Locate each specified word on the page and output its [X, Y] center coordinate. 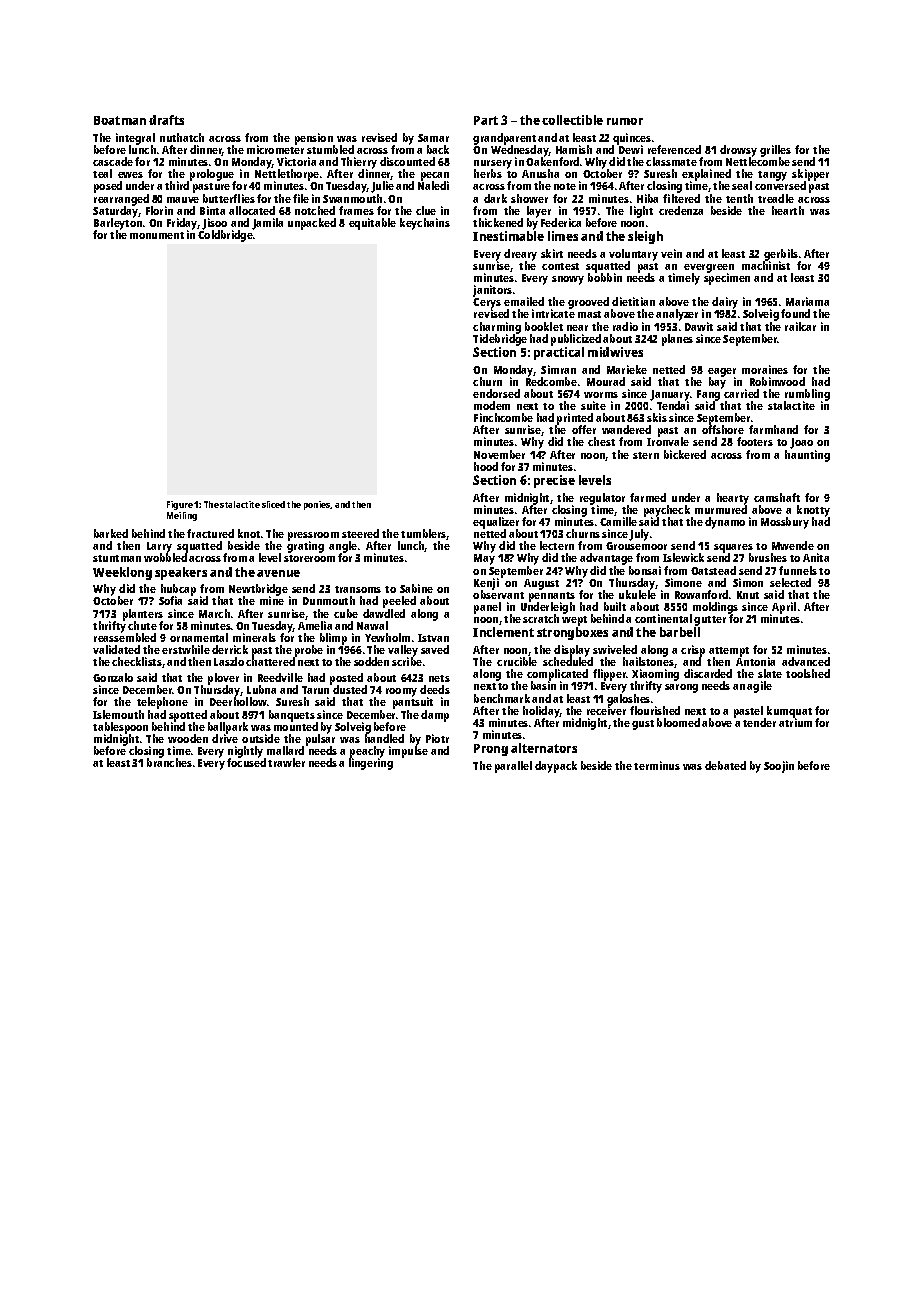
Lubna [261, 689]
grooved [588, 303]
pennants [552, 597]
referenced [674, 149]
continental [663, 618]
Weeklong [122, 573]
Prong [491, 750]
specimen [727, 279]
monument [157, 235]
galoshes [628, 700]
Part [486, 120]
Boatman [120, 120]
